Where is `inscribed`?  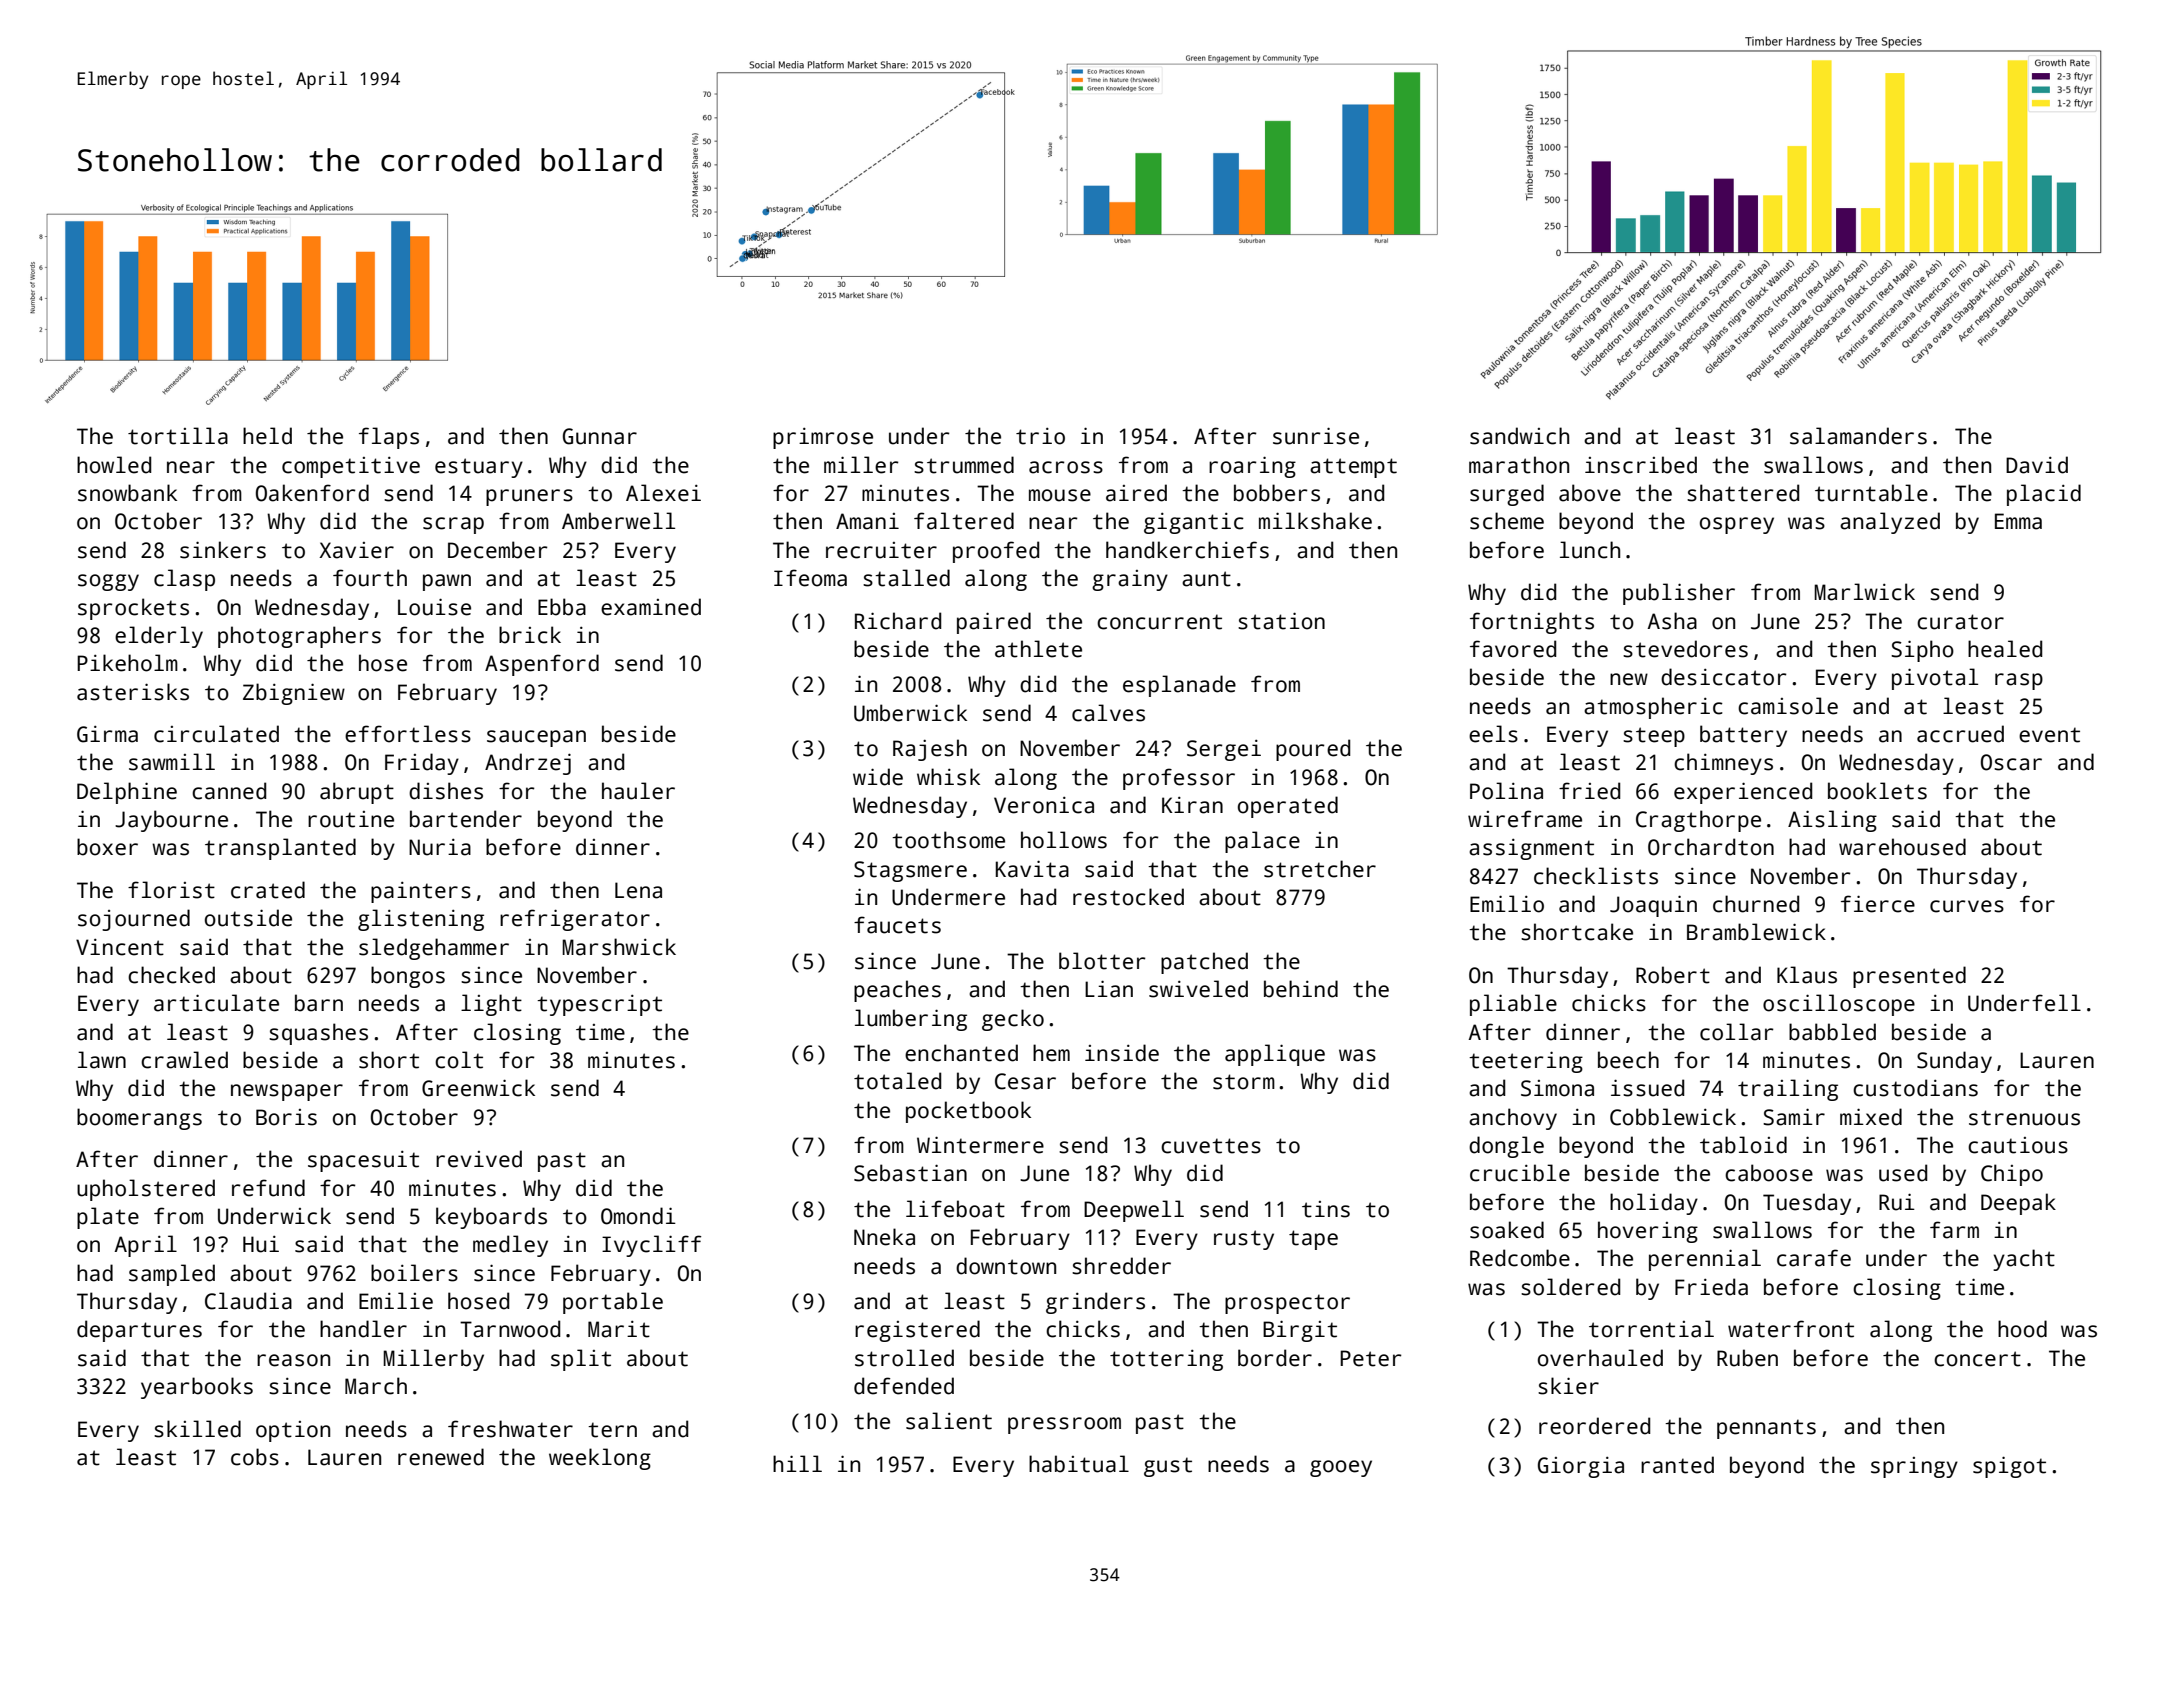 inscribed is located at coordinates (1641, 465).
